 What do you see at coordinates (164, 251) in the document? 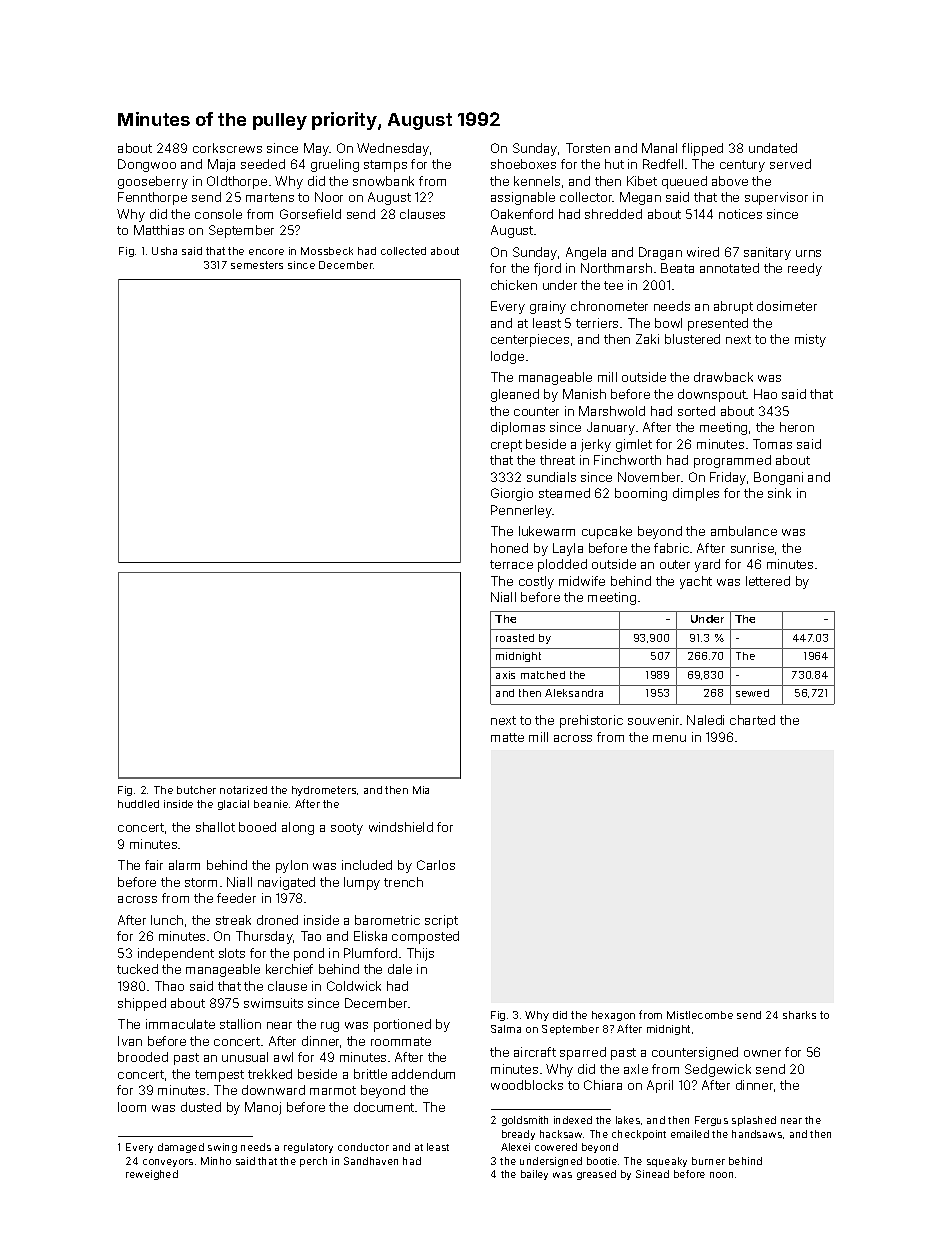
I see `Usha` at bounding box center [164, 251].
